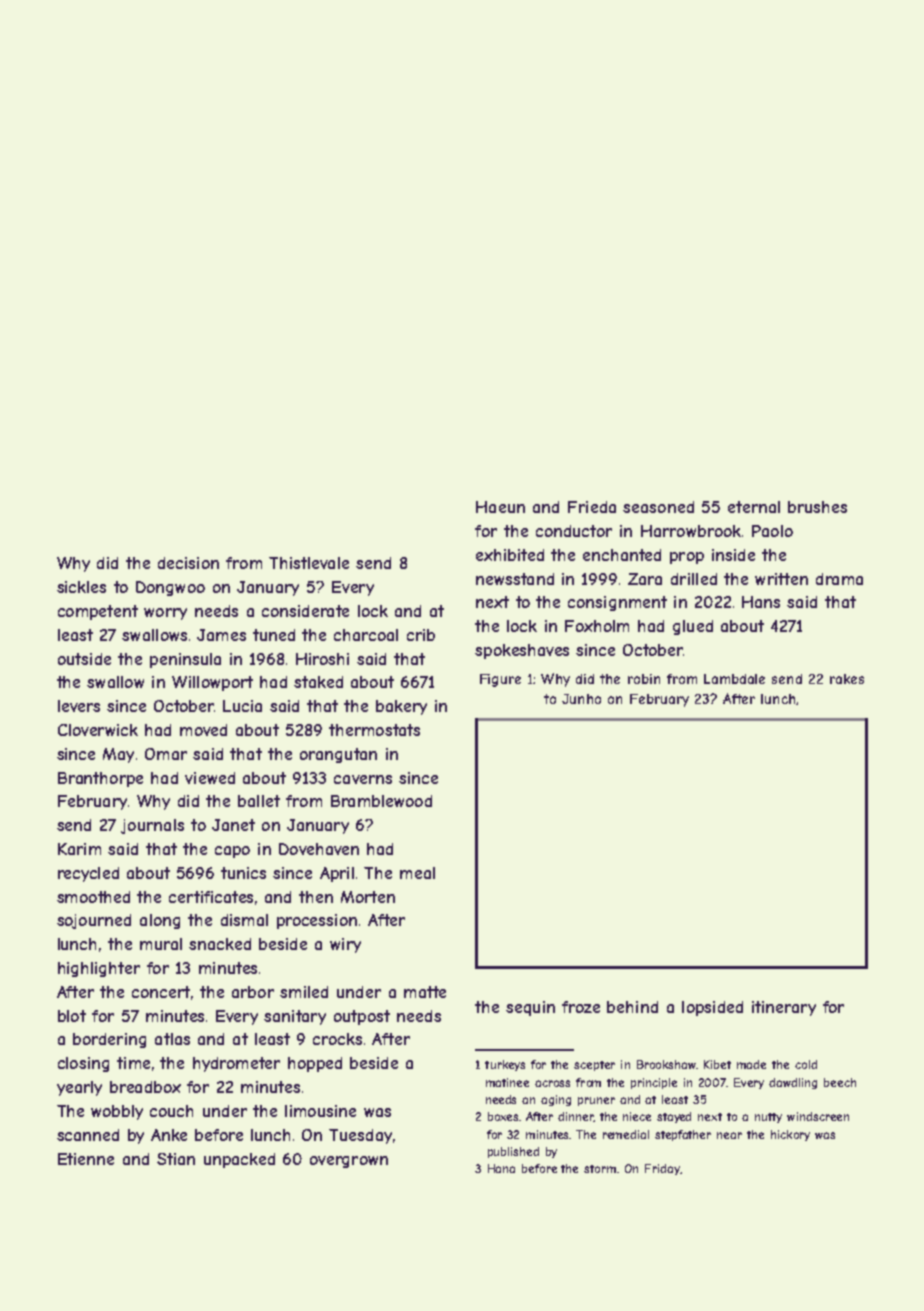 The width and height of the page is (924, 1311). I want to click on along, so click(160, 921).
